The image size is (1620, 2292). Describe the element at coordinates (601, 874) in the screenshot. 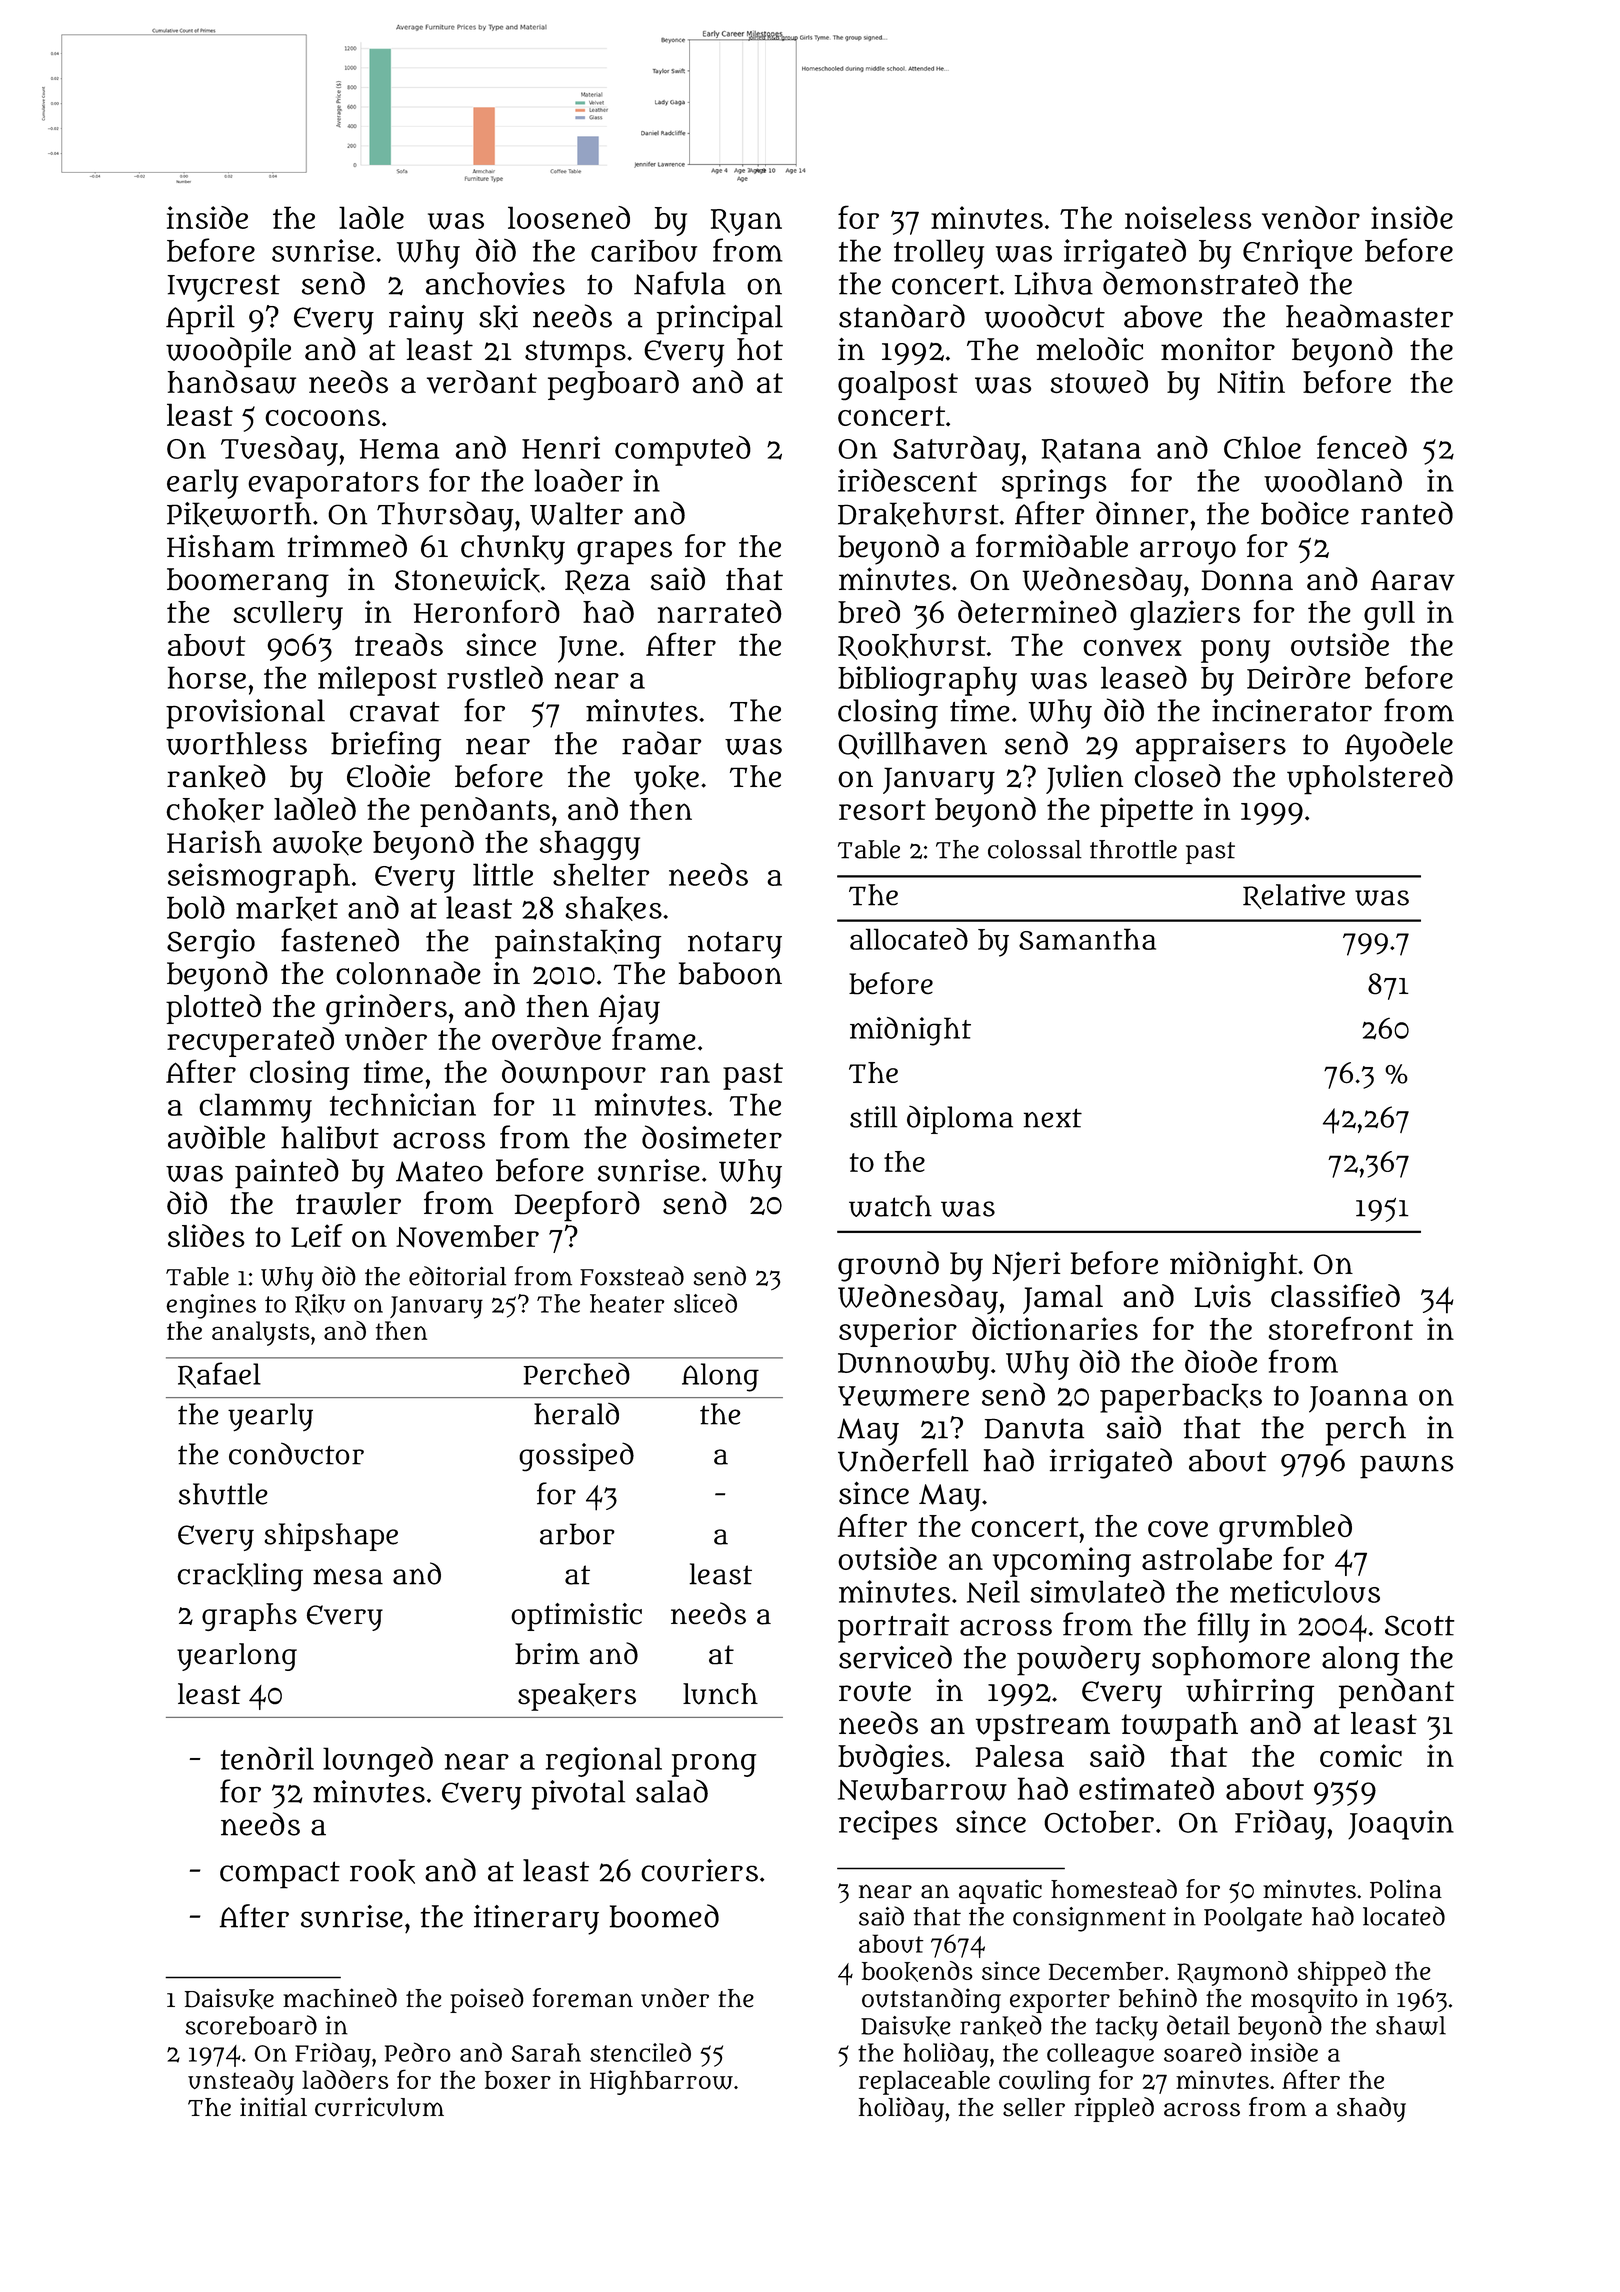

I see `shelter` at that location.
